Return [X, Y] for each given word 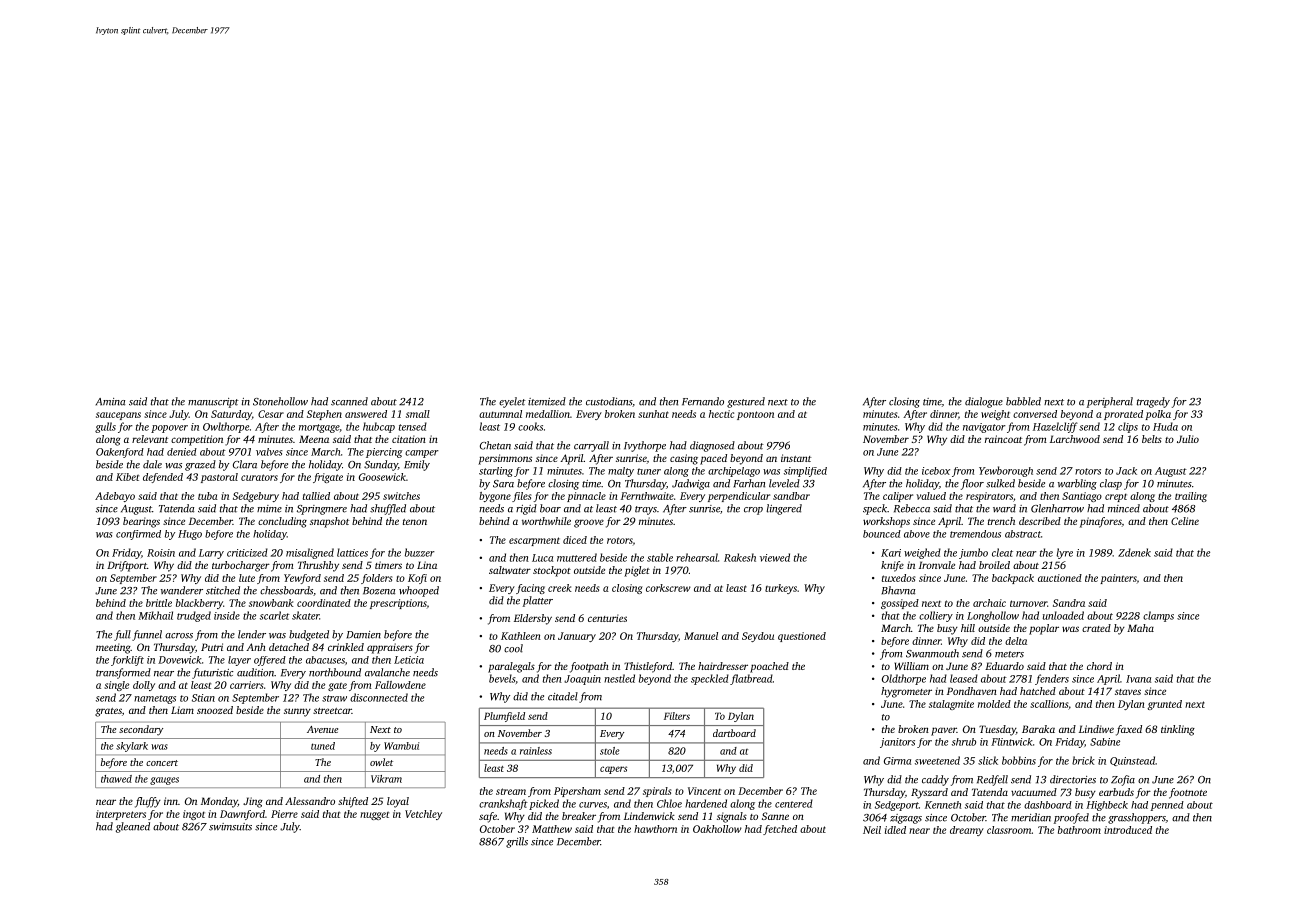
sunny [297, 712]
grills [517, 842]
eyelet [512, 402]
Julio [1188, 439]
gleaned [133, 827]
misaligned [310, 553]
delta [1016, 641]
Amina [110, 402]
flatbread [751, 679]
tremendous [975, 534]
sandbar [791, 496]
